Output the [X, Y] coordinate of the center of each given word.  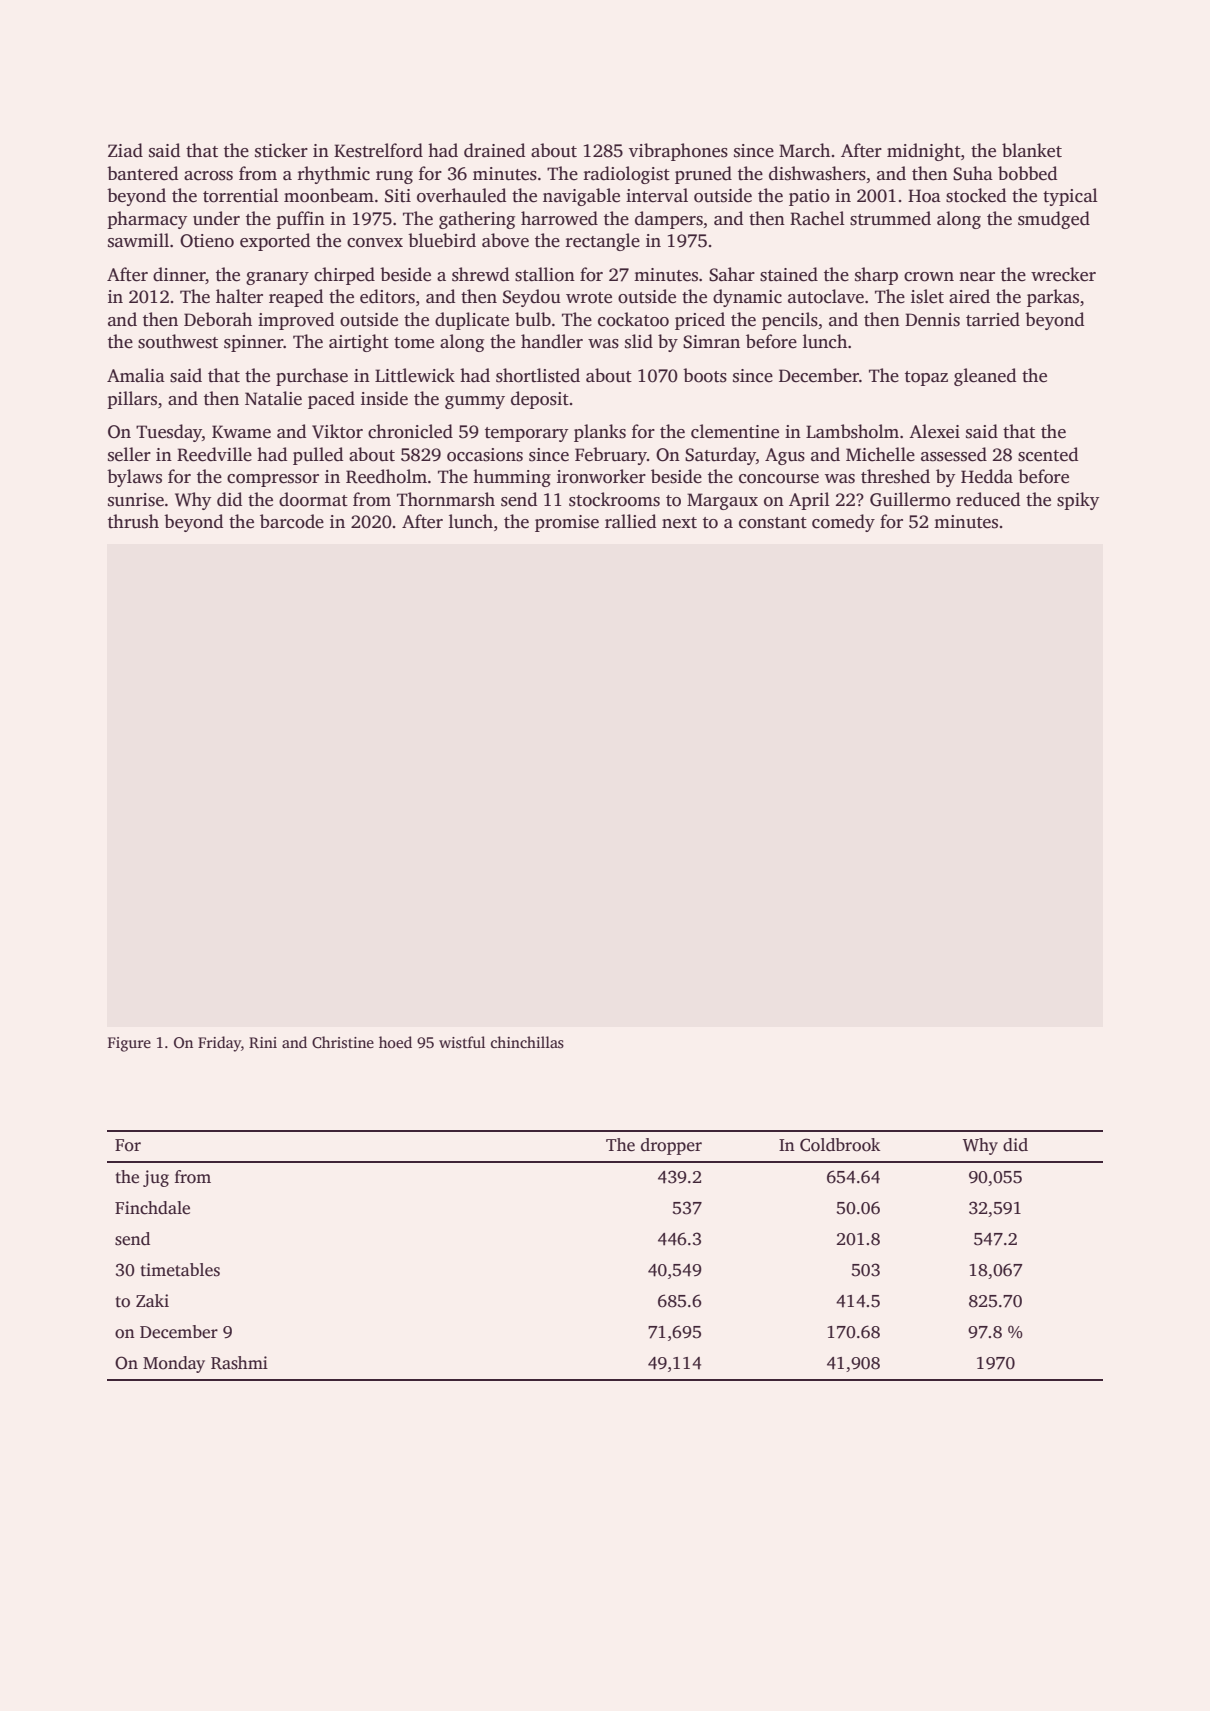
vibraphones [678, 152]
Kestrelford [378, 150]
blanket [1032, 150]
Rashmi [239, 1363]
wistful [462, 1042]
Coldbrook [840, 1145]
